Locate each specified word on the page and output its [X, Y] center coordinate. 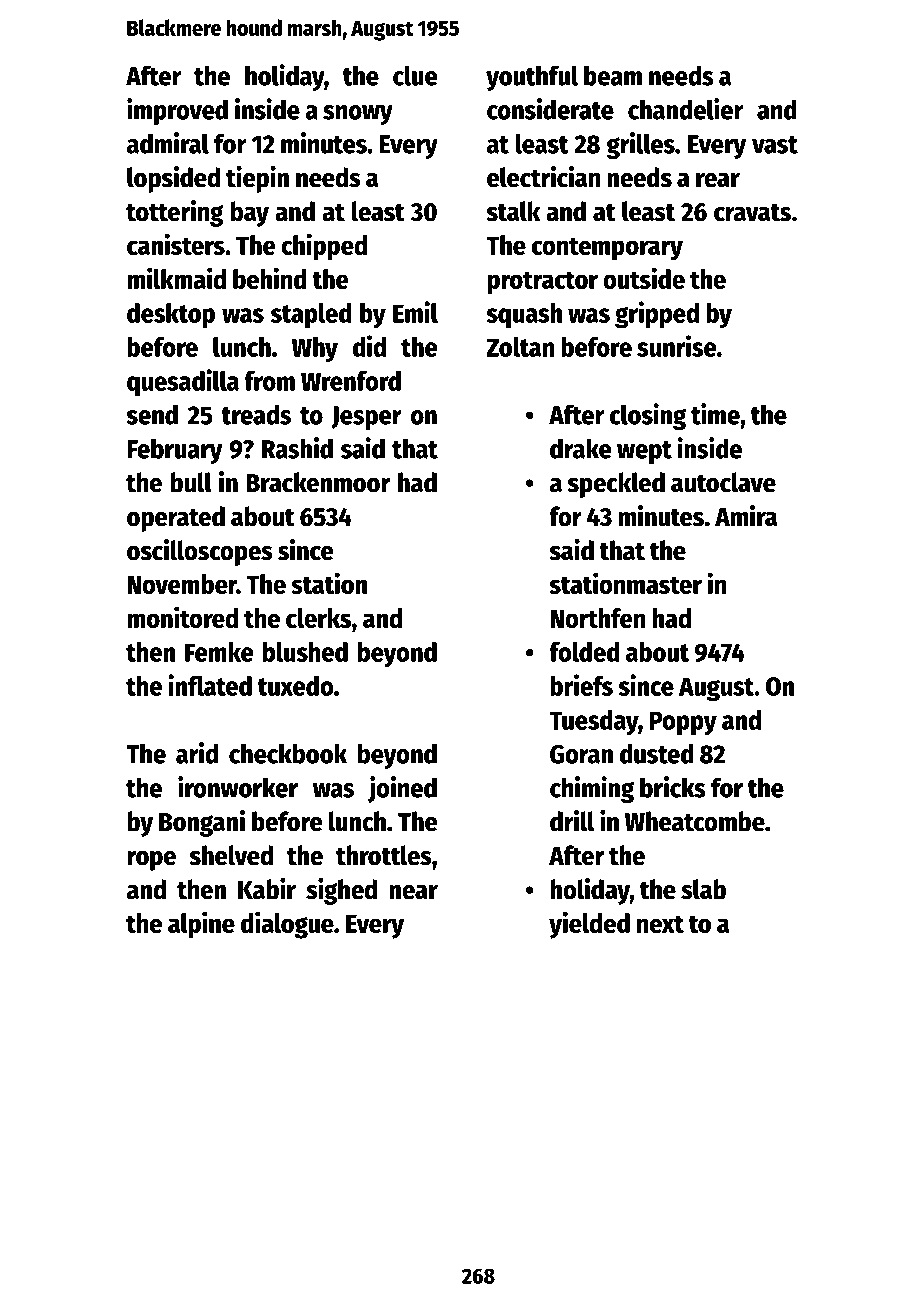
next [660, 924]
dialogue [287, 925]
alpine [201, 925]
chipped [324, 247]
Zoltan [521, 347]
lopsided [173, 179]
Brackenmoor [318, 482]
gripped [657, 315]
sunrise [676, 346]
